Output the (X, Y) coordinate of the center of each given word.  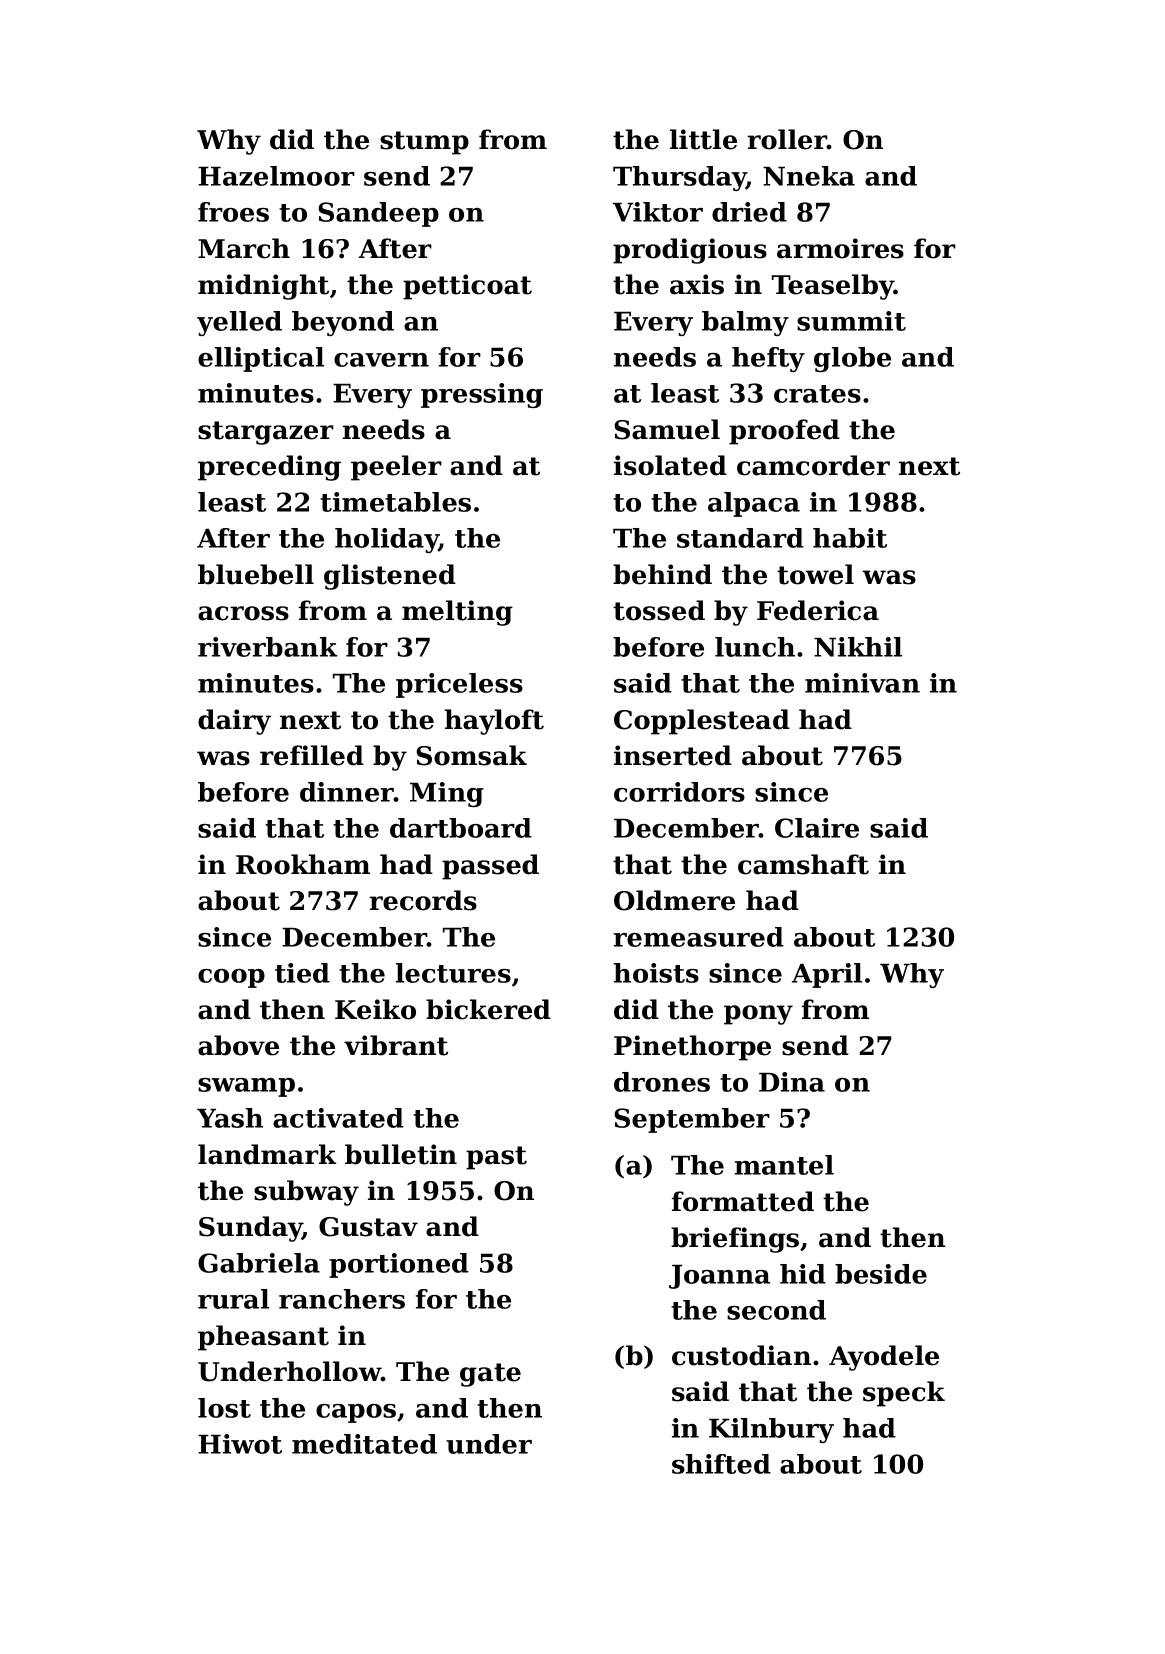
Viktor (658, 212)
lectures (453, 973)
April (827, 975)
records (423, 900)
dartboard (461, 828)
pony (758, 1015)
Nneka (809, 176)
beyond (343, 323)
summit (851, 321)
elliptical (261, 359)
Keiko (375, 1009)
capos (356, 1413)
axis (697, 284)
